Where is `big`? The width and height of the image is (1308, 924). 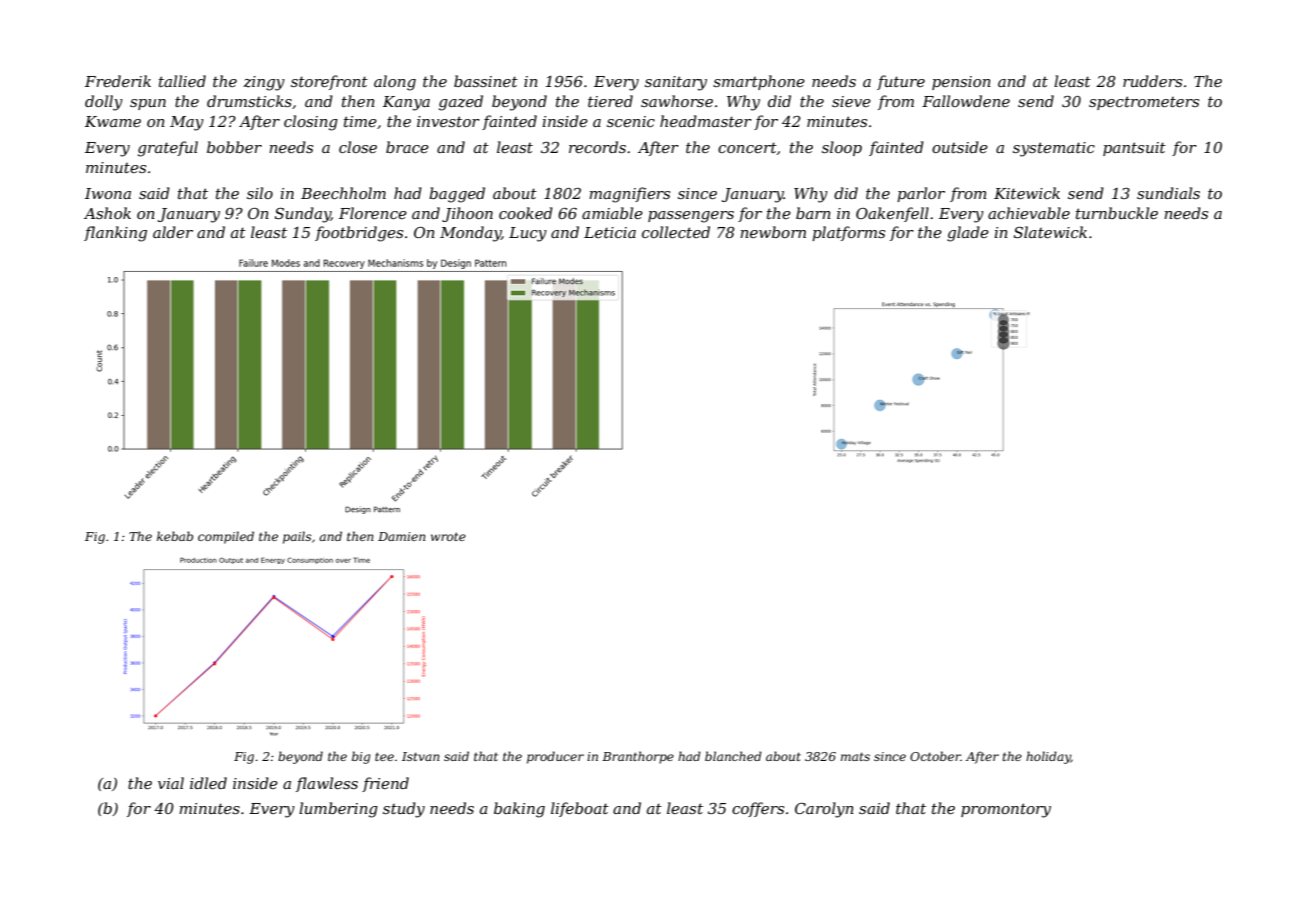 big is located at coordinates (361, 757).
